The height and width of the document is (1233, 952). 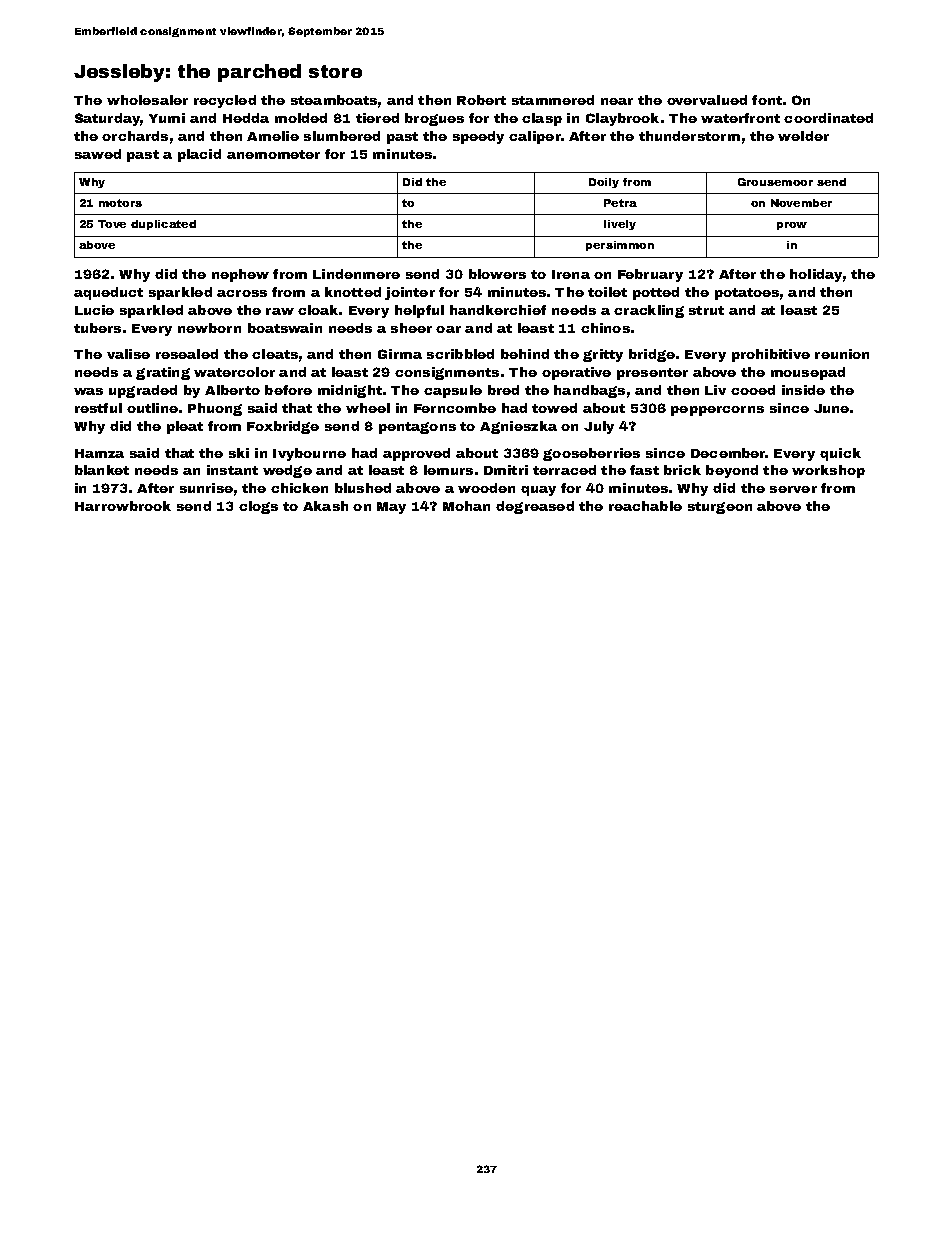 What do you see at coordinates (689, 136) in the document?
I see `thunderstorm` at bounding box center [689, 136].
